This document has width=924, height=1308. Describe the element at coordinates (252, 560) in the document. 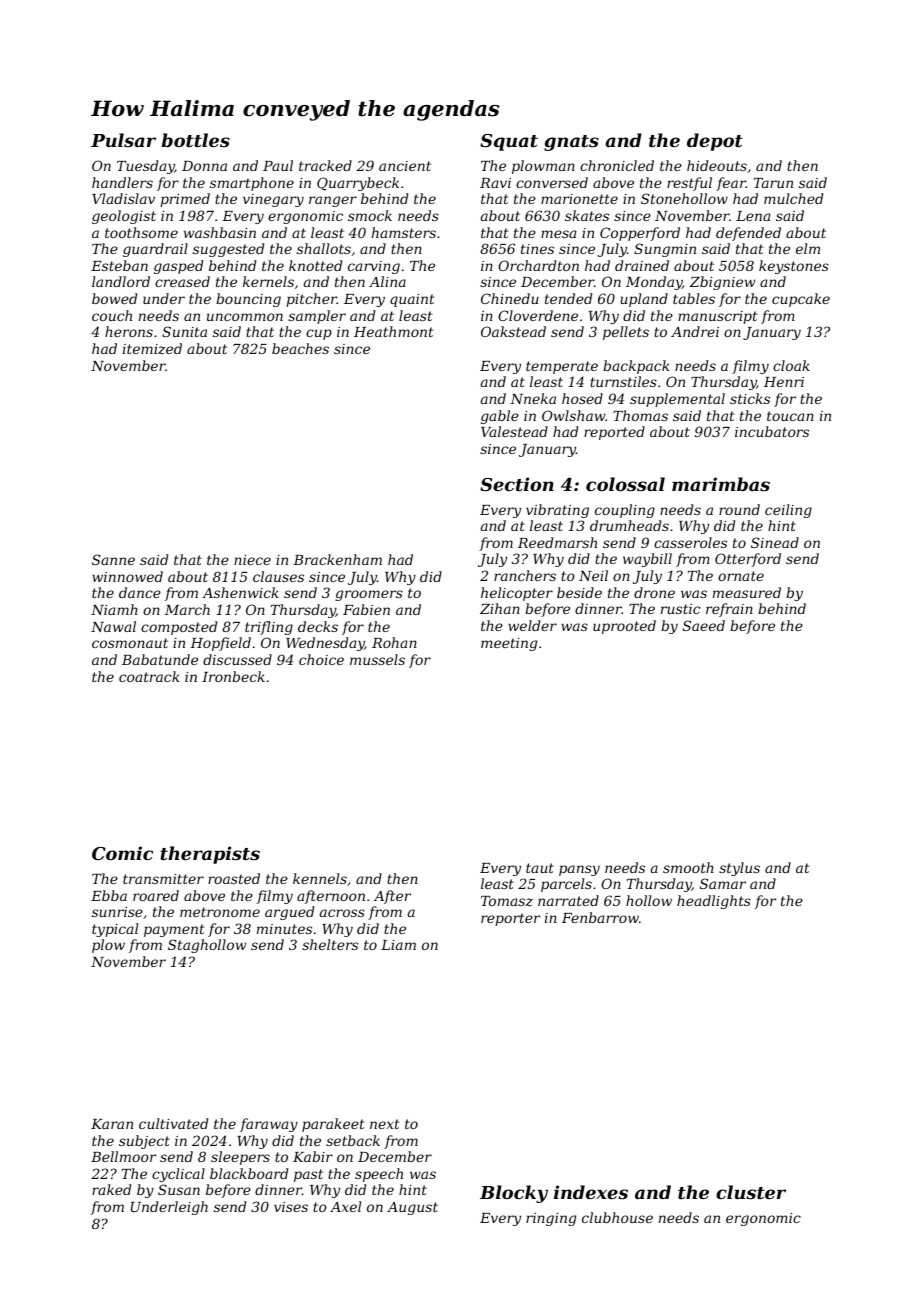

I see `niece` at that location.
